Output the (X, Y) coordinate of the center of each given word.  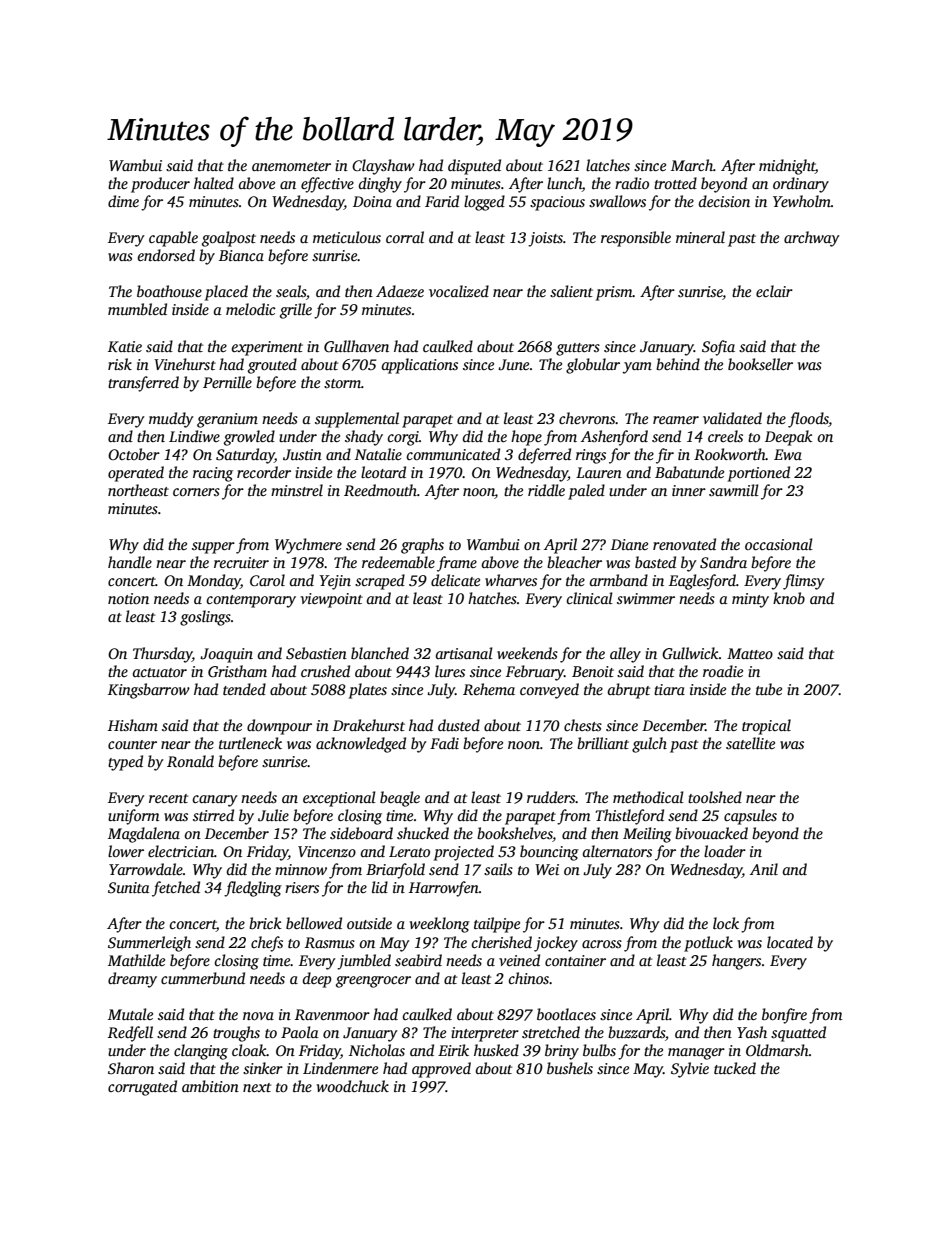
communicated (453, 454)
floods (808, 420)
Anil (764, 869)
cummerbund (203, 978)
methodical (648, 797)
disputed (474, 167)
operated (136, 474)
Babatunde (689, 472)
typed (125, 763)
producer (160, 185)
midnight (787, 167)
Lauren (599, 472)
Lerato (409, 851)
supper (213, 548)
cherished (501, 942)
